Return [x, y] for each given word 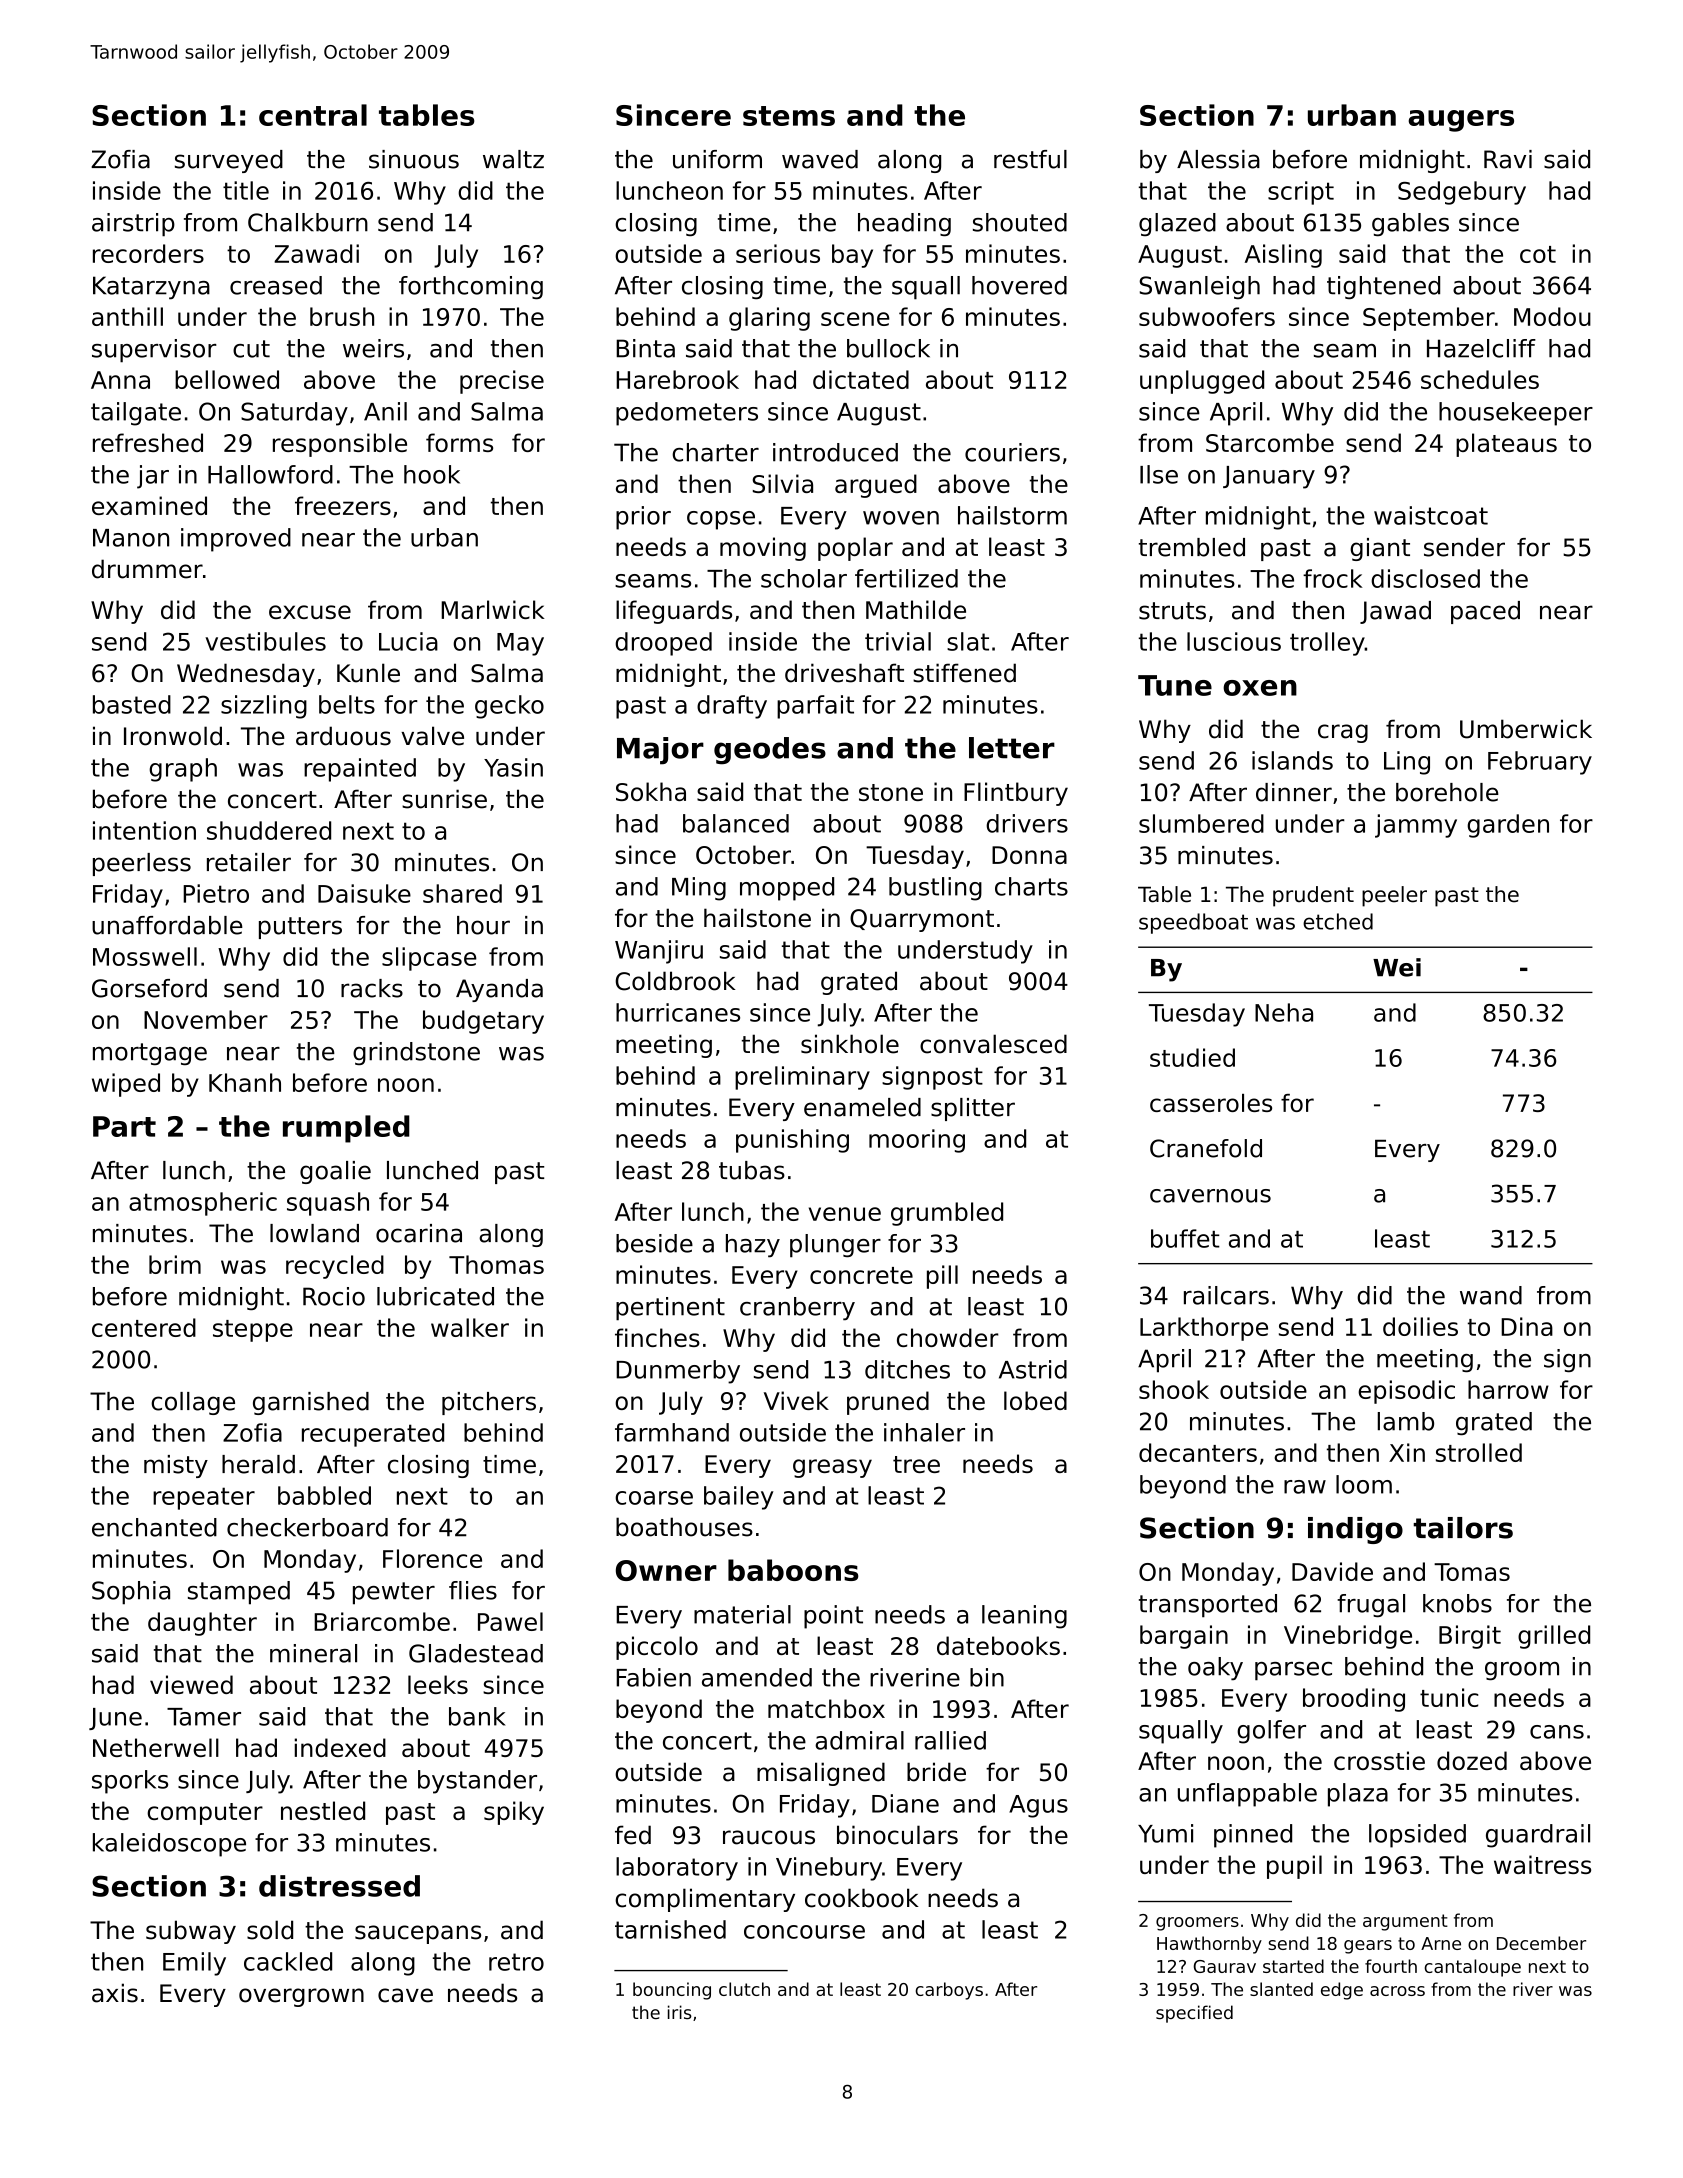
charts [1031, 886]
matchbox [826, 1708]
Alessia [1218, 159]
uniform [717, 159]
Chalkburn [308, 222]
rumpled [346, 1129]
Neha [1284, 1012]
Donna [1029, 855]
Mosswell [145, 956]
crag [1343, 733]
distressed [339, 1886]
